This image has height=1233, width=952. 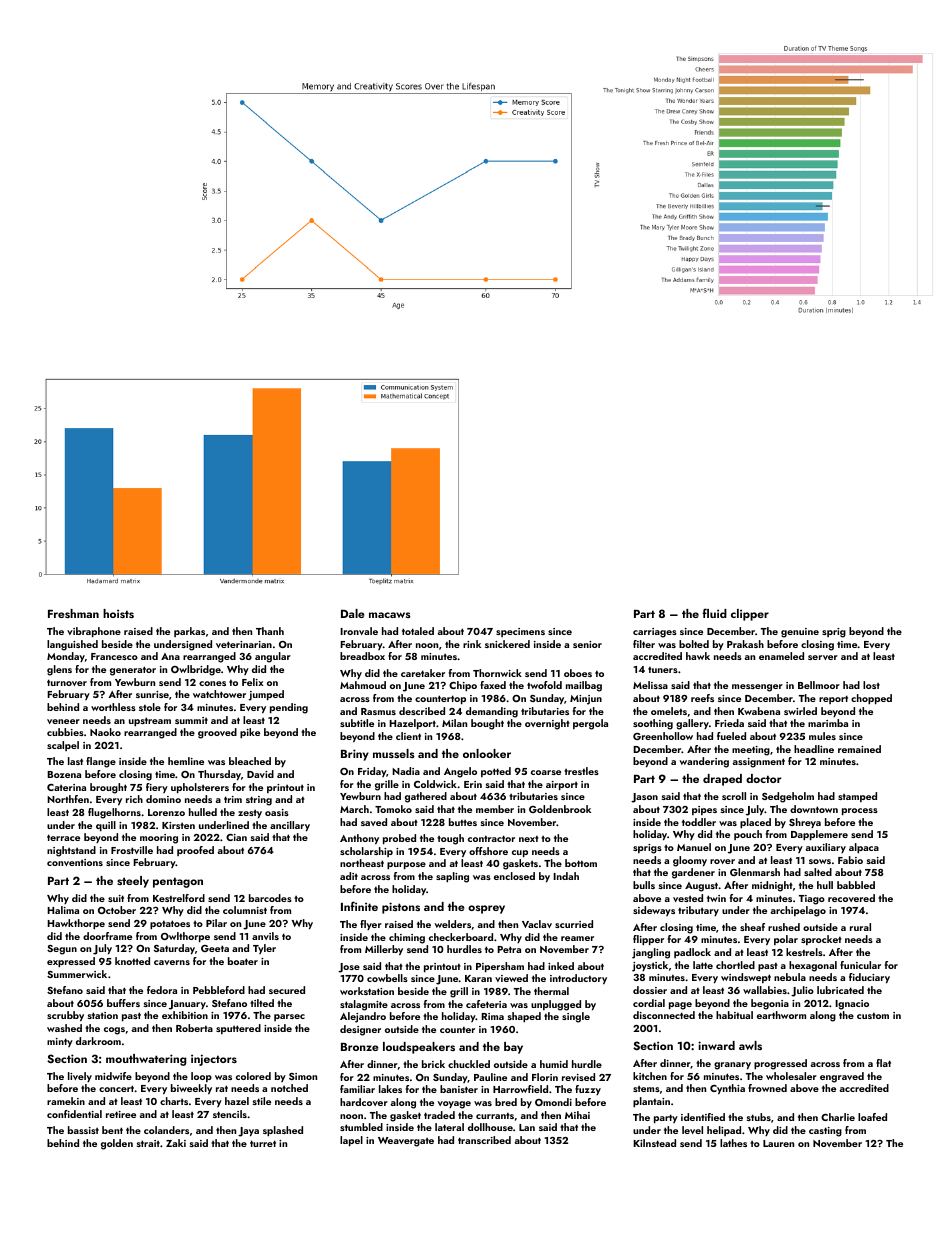 I want to click on Bozena, so click(x=64, y=774).
